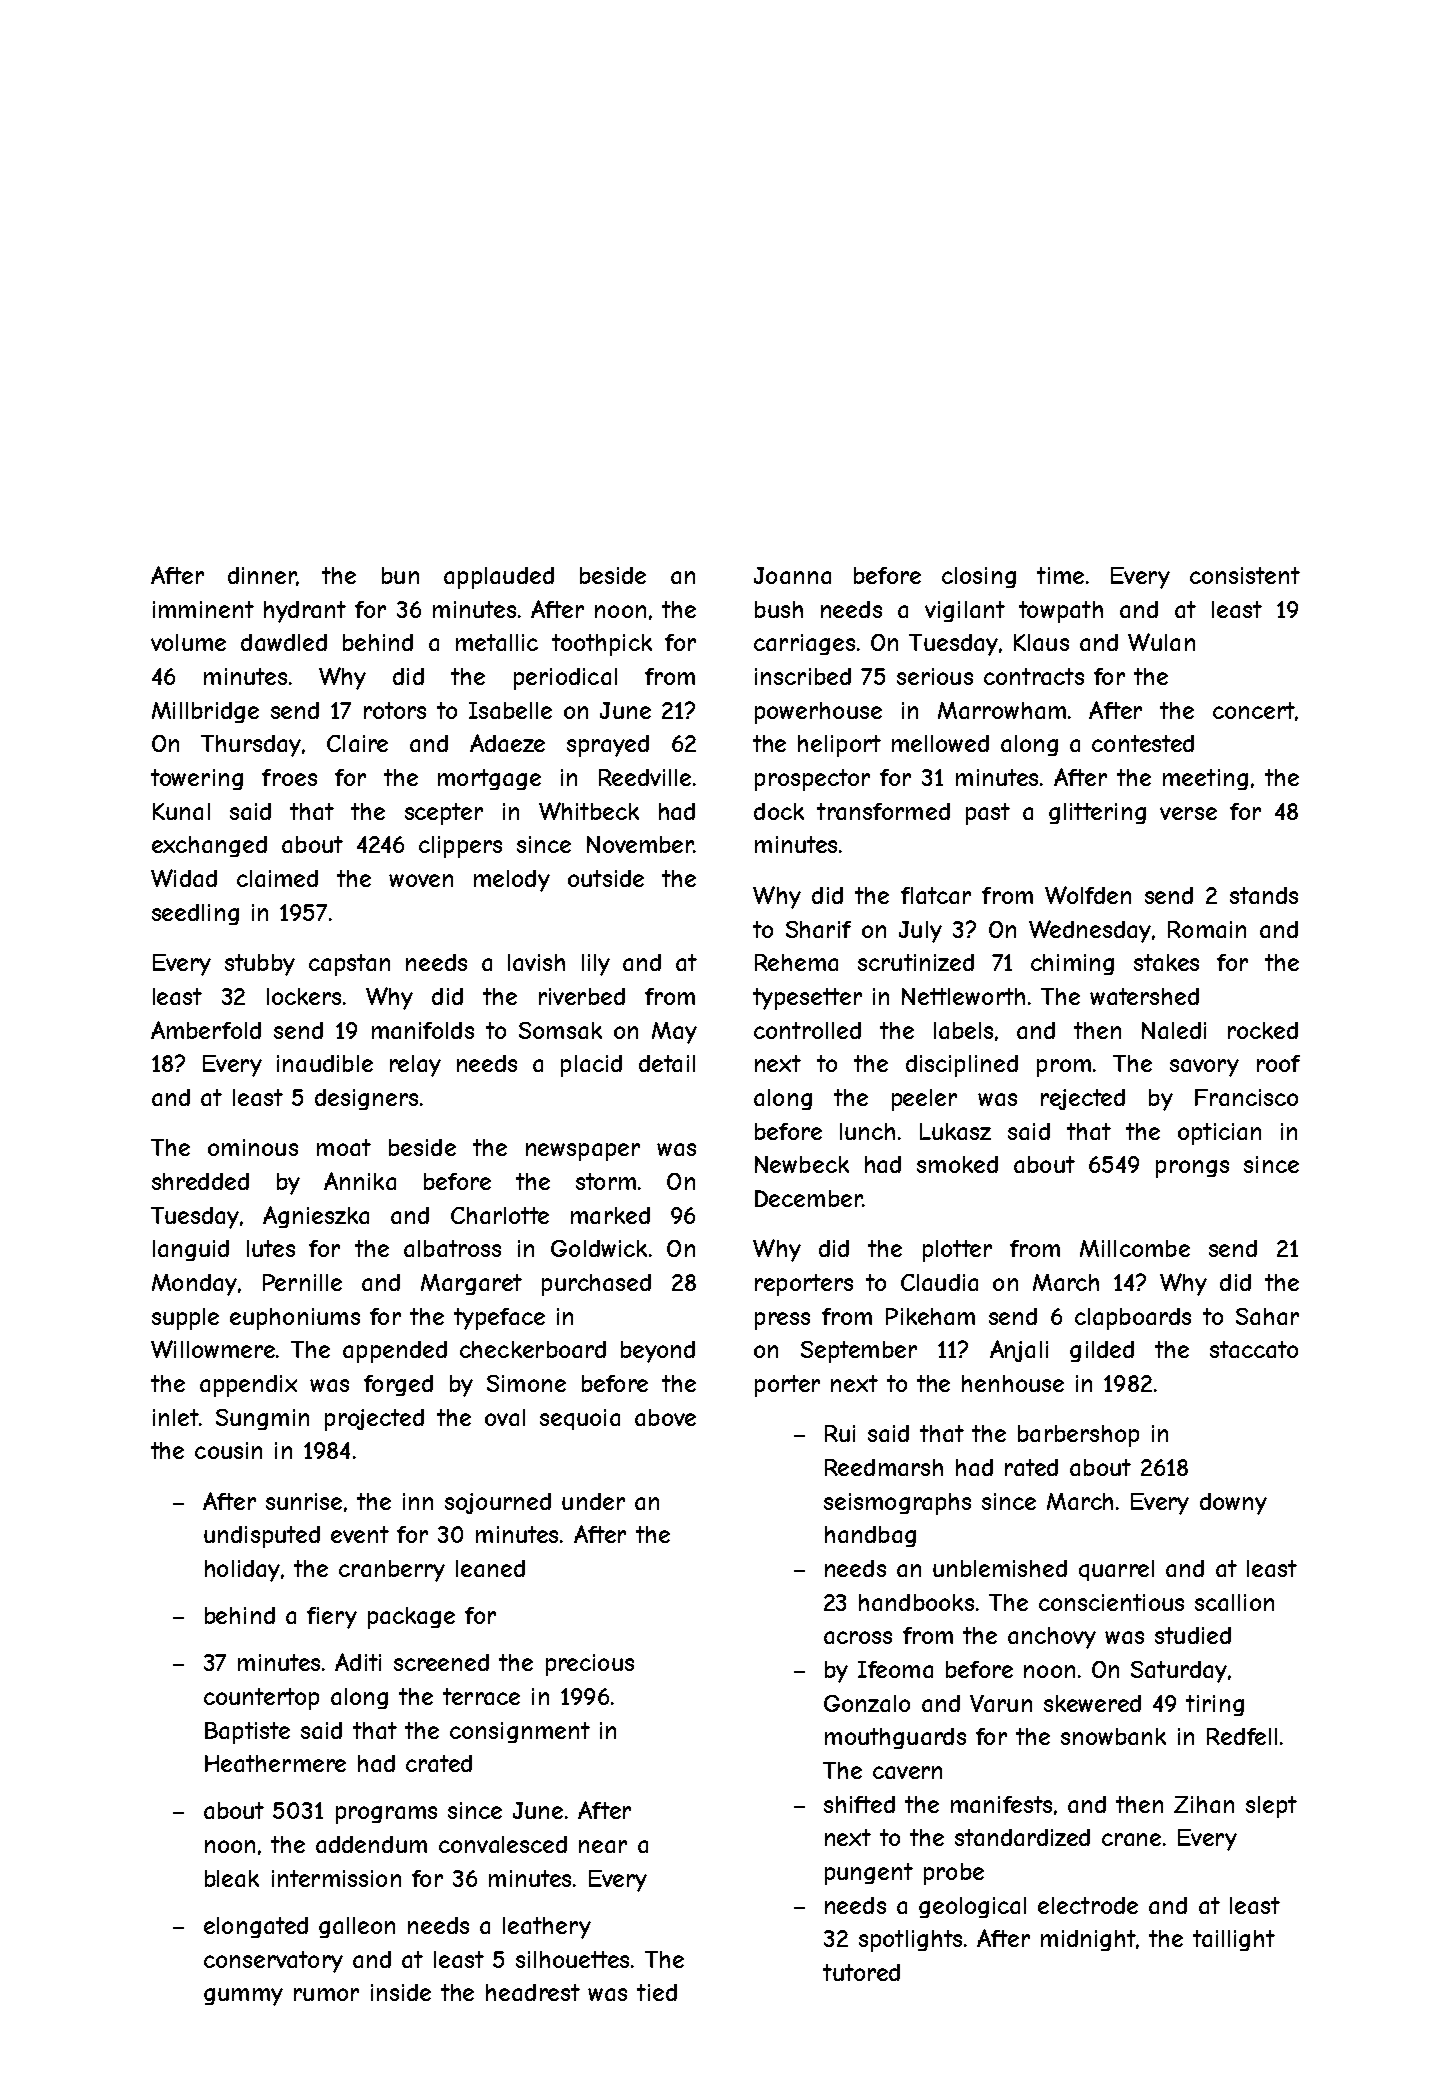 The height and width of the screenshot is (2100, 1450). What do you see at coordinates (277, 878) in the screenshot?
I see `claimed` at bounding box center [277, 878].
